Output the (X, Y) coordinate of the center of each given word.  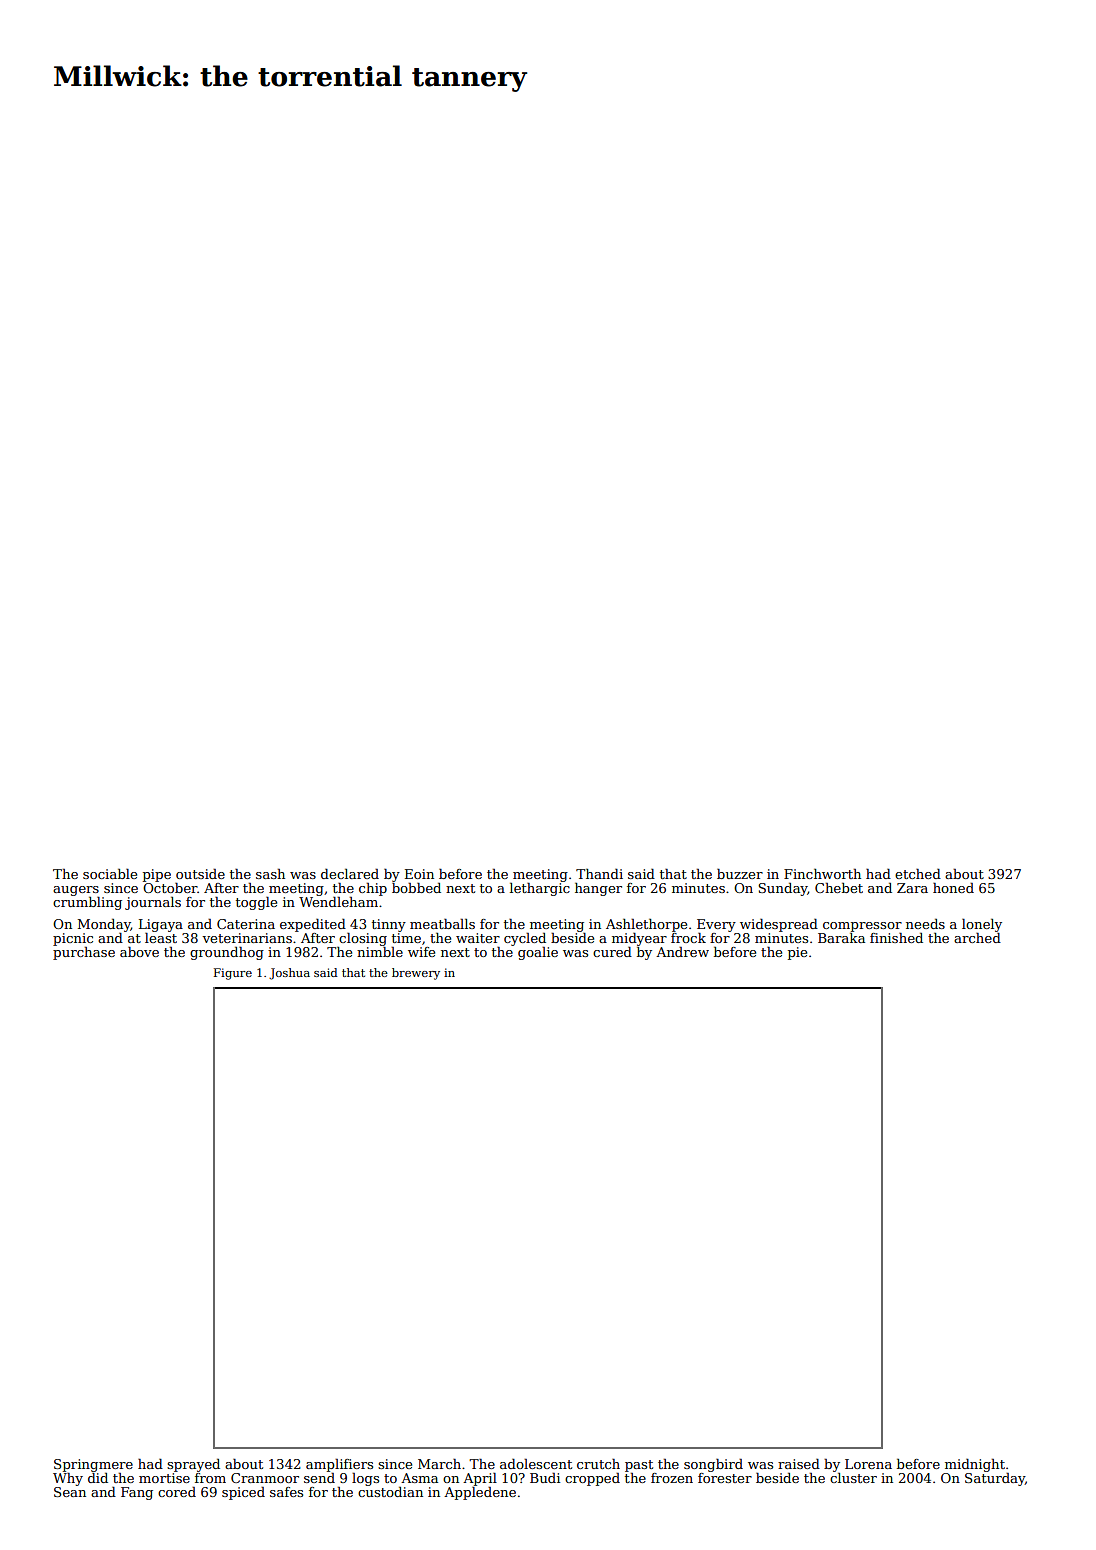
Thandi (599, 874)
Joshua (289, 974)
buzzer (740, 874)
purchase (84, 953)
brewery (416, 974)
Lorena (868, 1464)
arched (977, 937)
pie (797, 953)
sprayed (193, 1465)
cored (177, 1491)
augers (76, 891)
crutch (598, 1463)
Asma (419, 1478)
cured (612, 952)
